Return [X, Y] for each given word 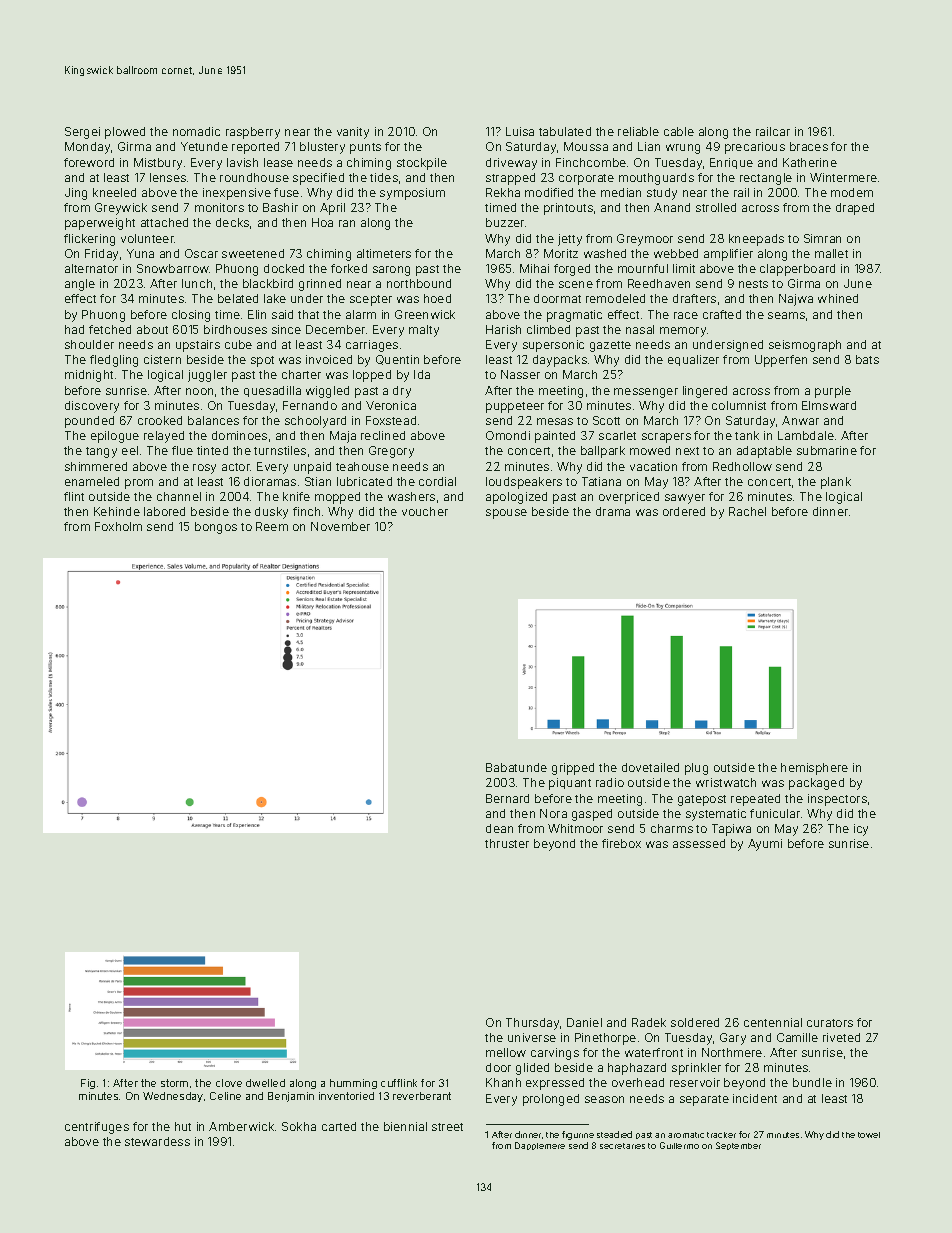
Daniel [584, 1022]
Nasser [520, 374]
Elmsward [829, 405]
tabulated [565, 131]
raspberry [253, 133]
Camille [797, 1037]
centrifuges [97, 1128]
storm [174, 1083]
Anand [672, 207]
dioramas [270, 481]
